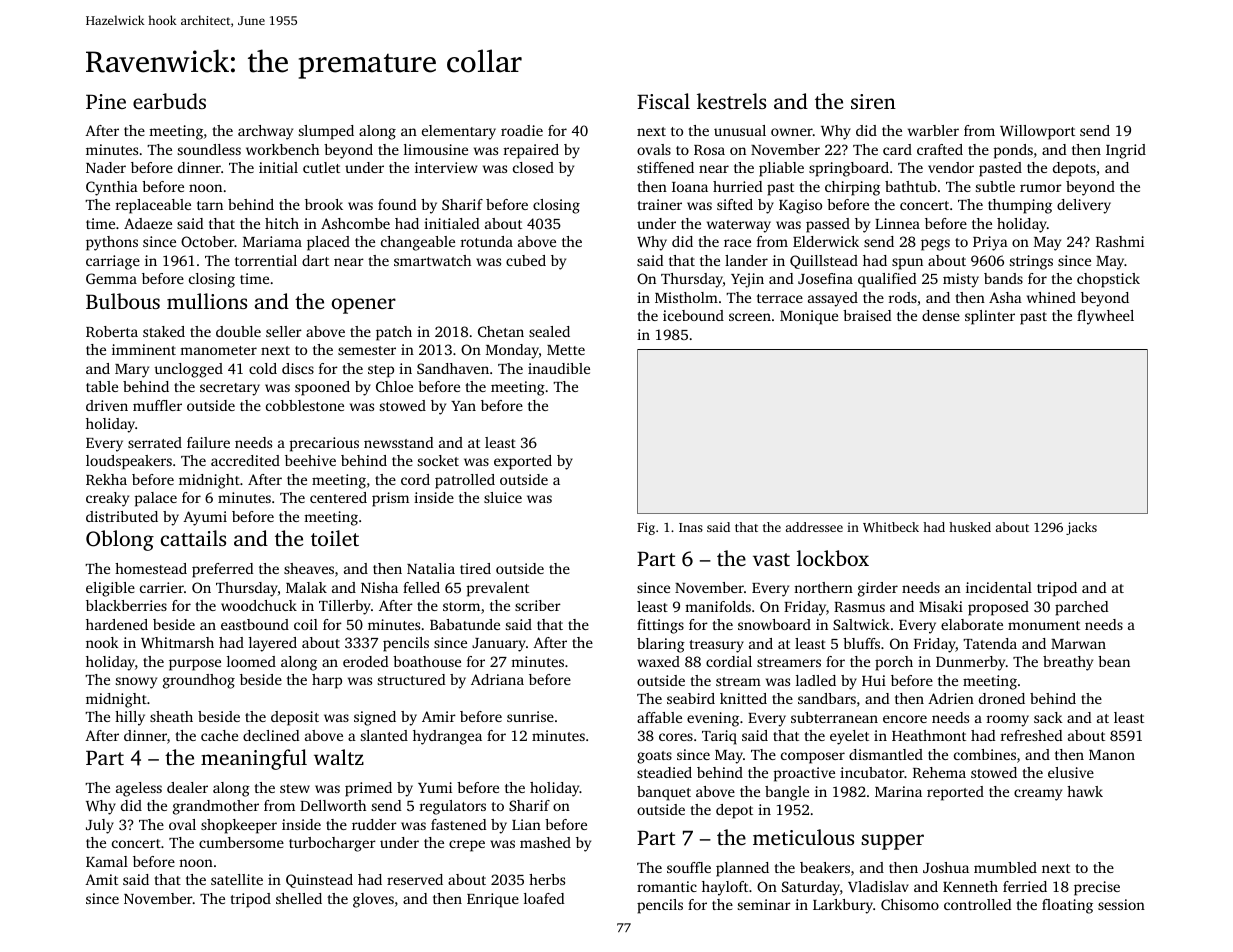 The height and width of the screenshot is (952, 1233). I want to click on prism, so click(390, 499).
